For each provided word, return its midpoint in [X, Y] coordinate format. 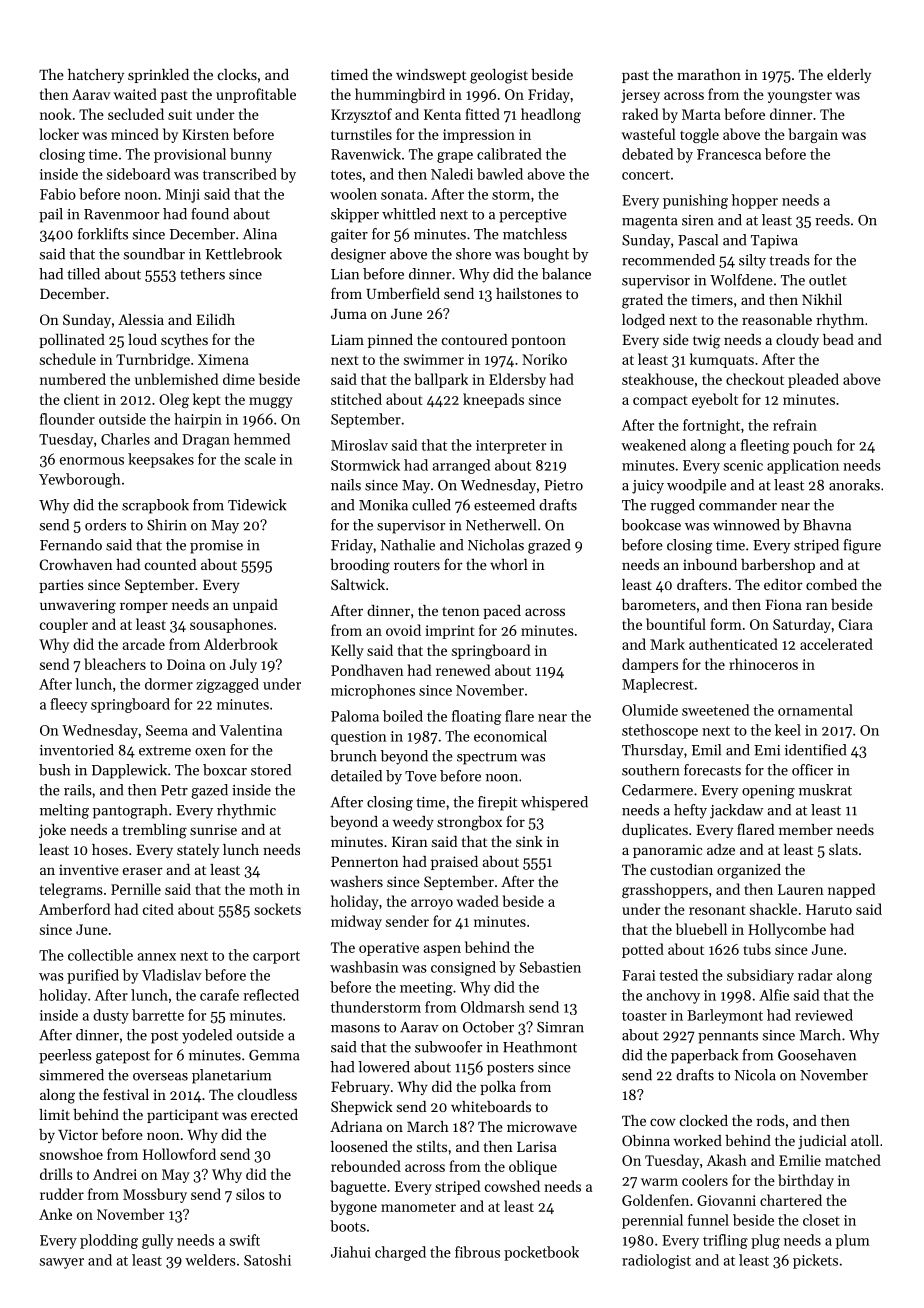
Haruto [829, 909]
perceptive [533, 216]
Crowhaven [76, 564]
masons [355, 1029]
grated [642, 301]
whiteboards [491, 1106]
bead [838, 339]
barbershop [778, 566]
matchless [535, 234]
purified [93, 976]
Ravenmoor [121, 214]
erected [274, 1114]
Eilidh [215, 319]
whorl [509, 564]
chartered [791, 1200]
